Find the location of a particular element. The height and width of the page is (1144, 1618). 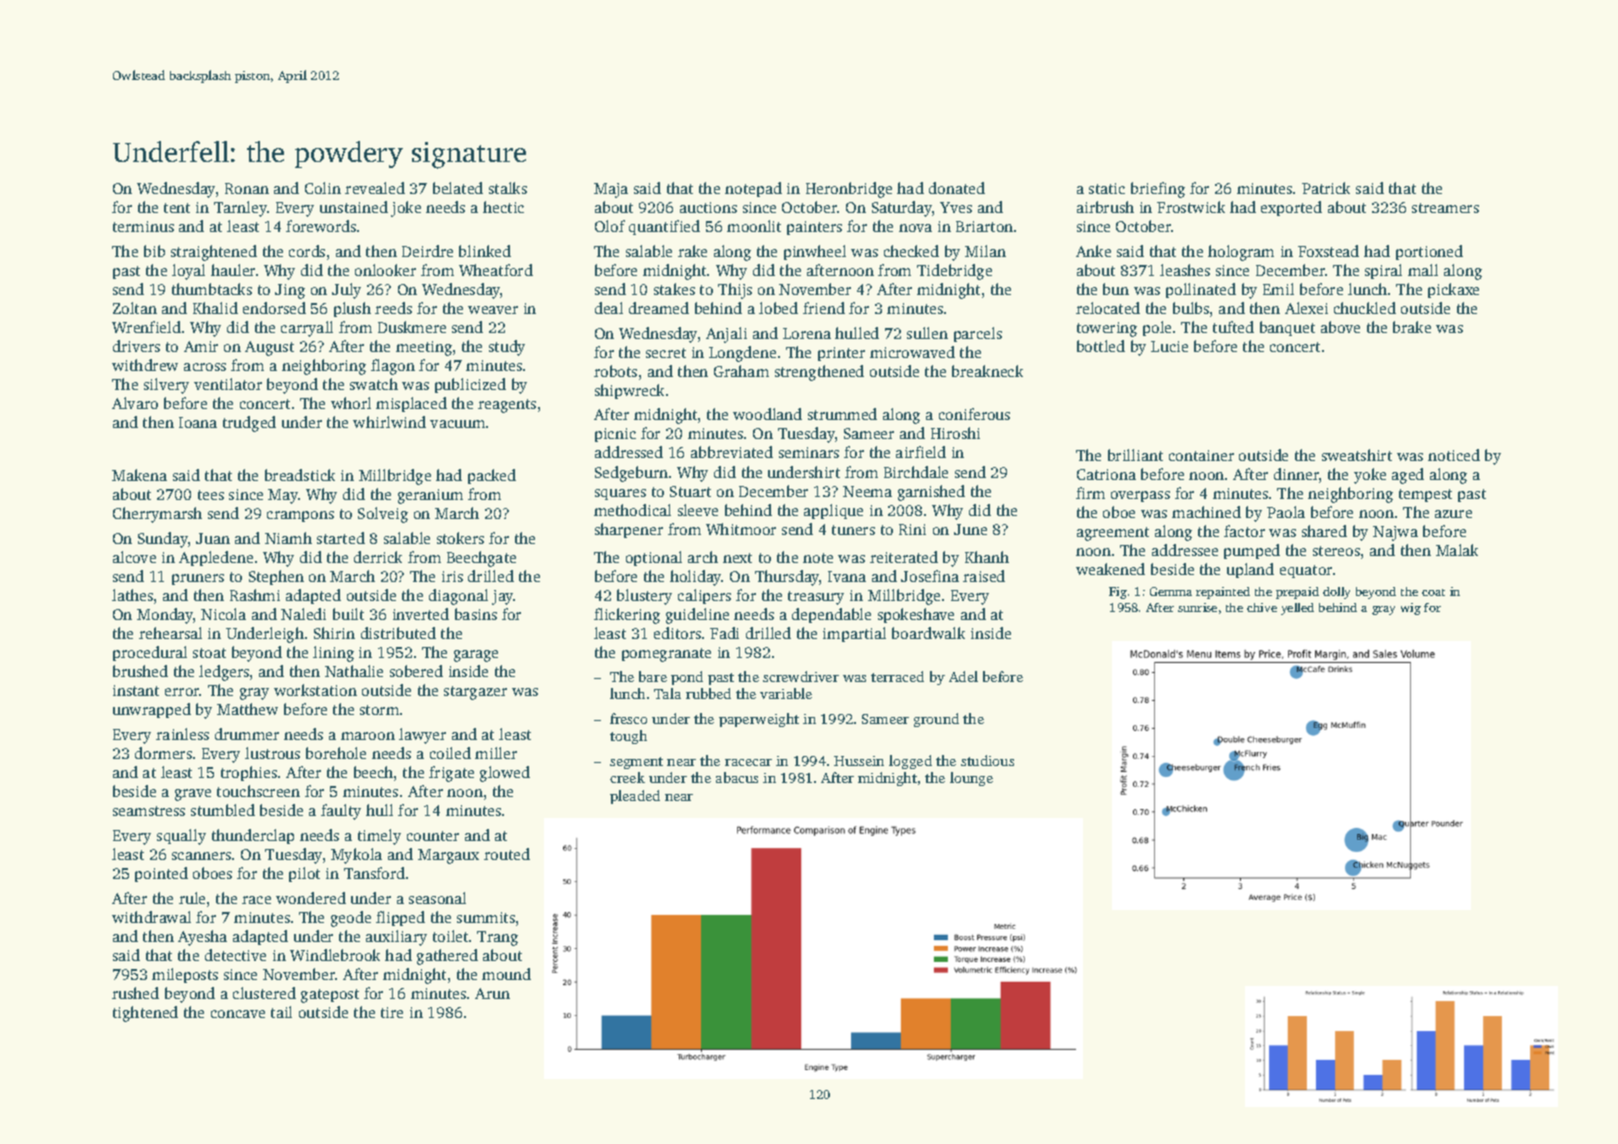

Juan is located at coordinates (213, 538).
